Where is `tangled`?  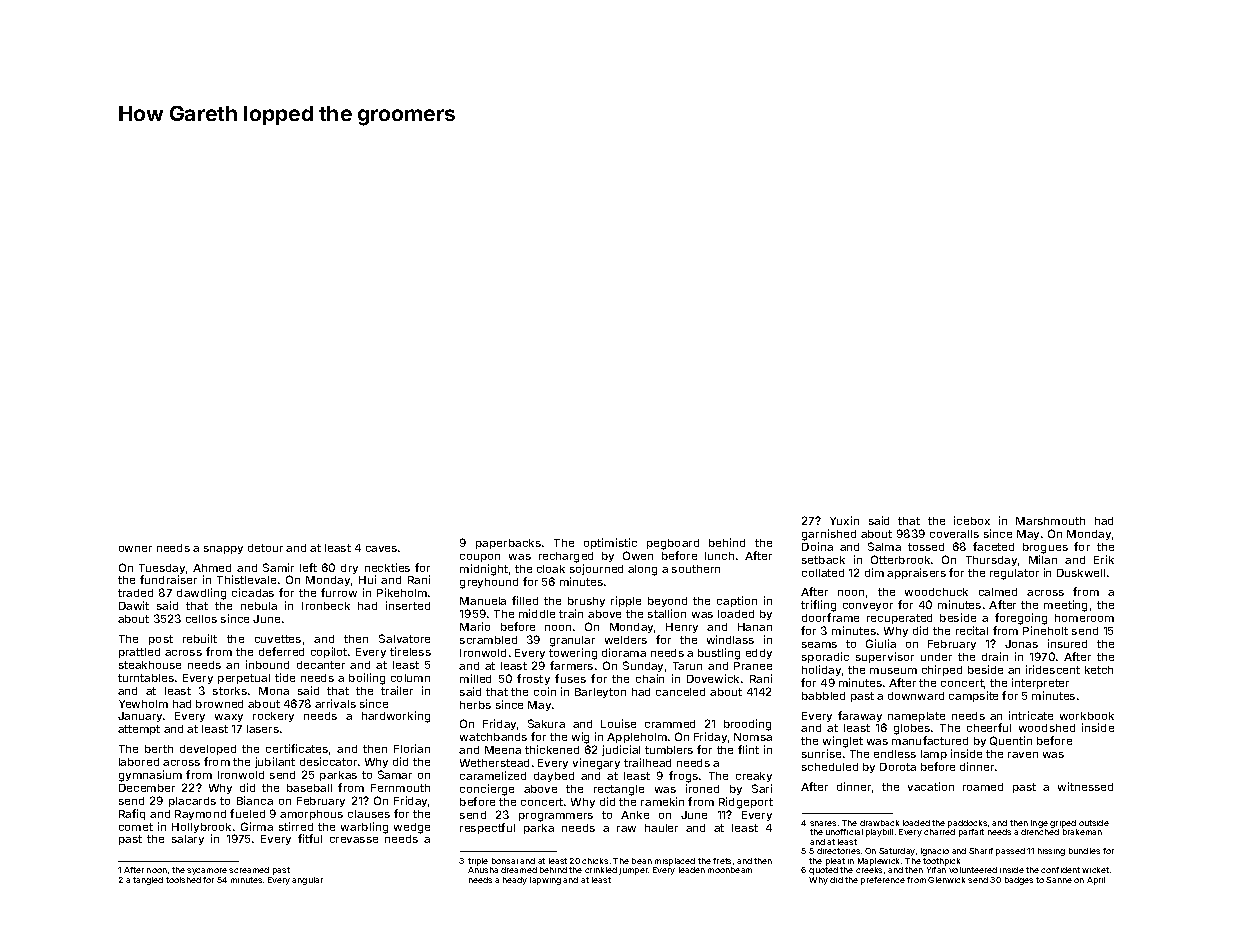
tangled is located at coordinates (148, 881).
